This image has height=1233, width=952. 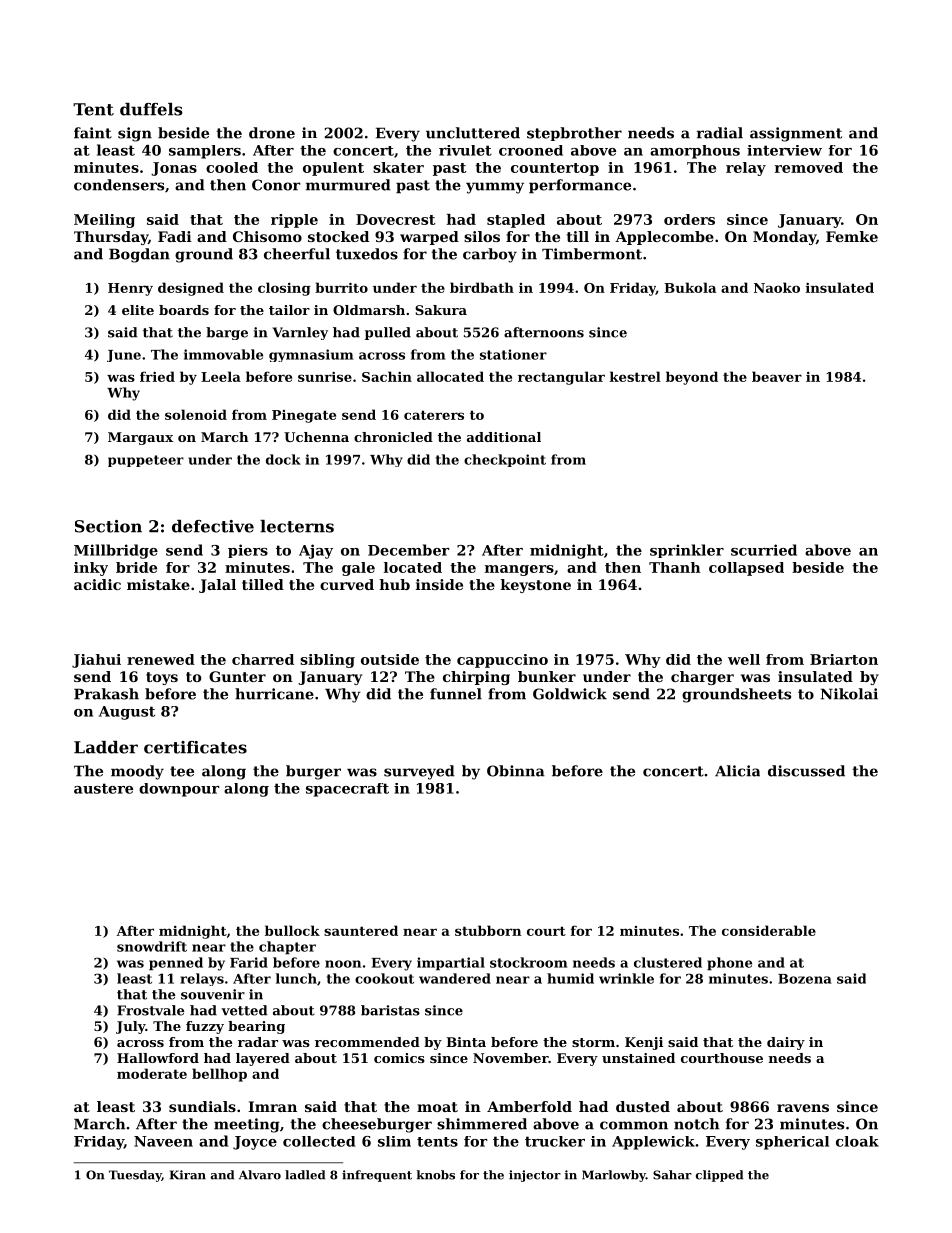 What do you see at coordinates (702, 678) in the image?
I see `charger` at bounding box center [702, 678].
